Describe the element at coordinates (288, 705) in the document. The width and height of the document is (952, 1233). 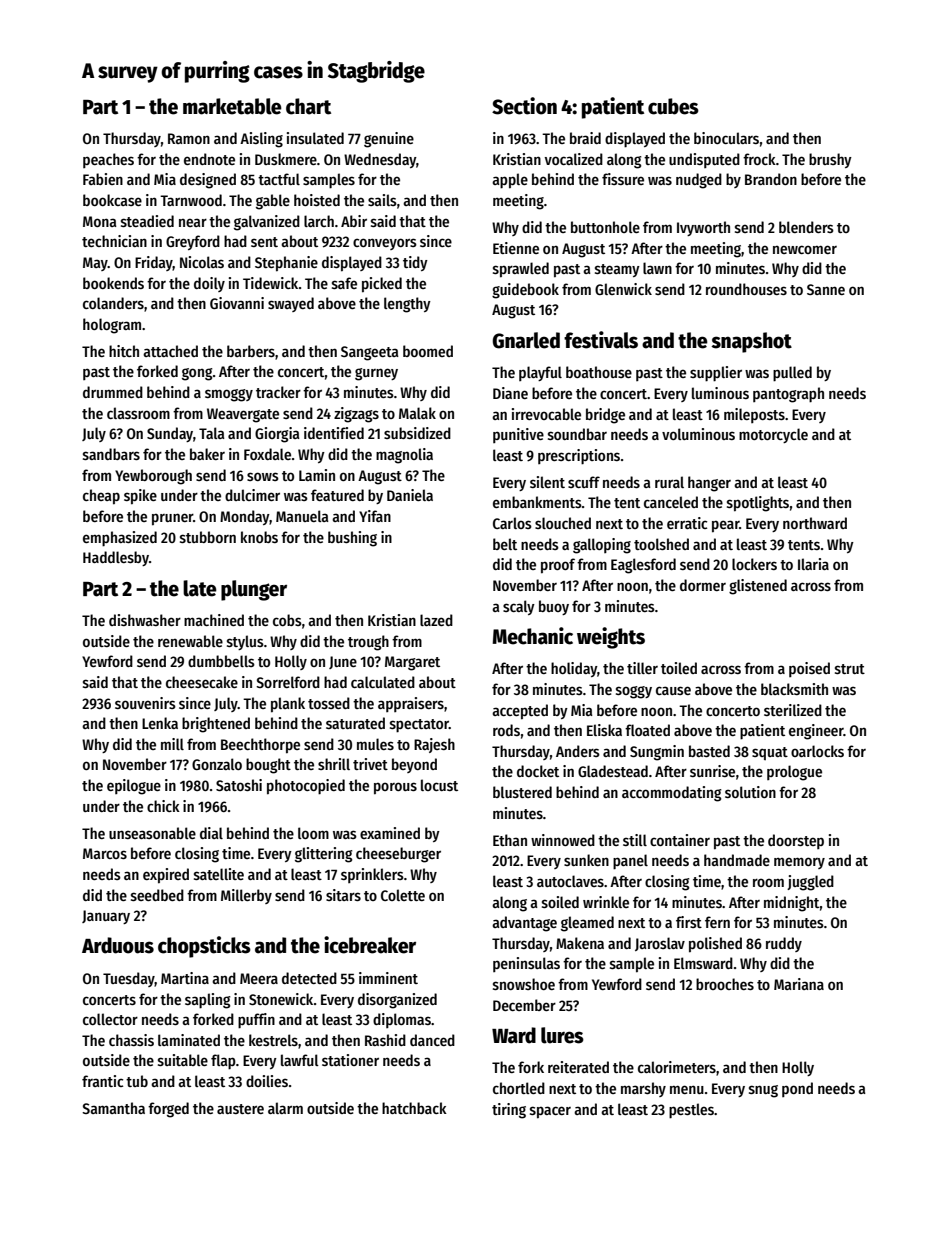
I see `plank` at that location.
